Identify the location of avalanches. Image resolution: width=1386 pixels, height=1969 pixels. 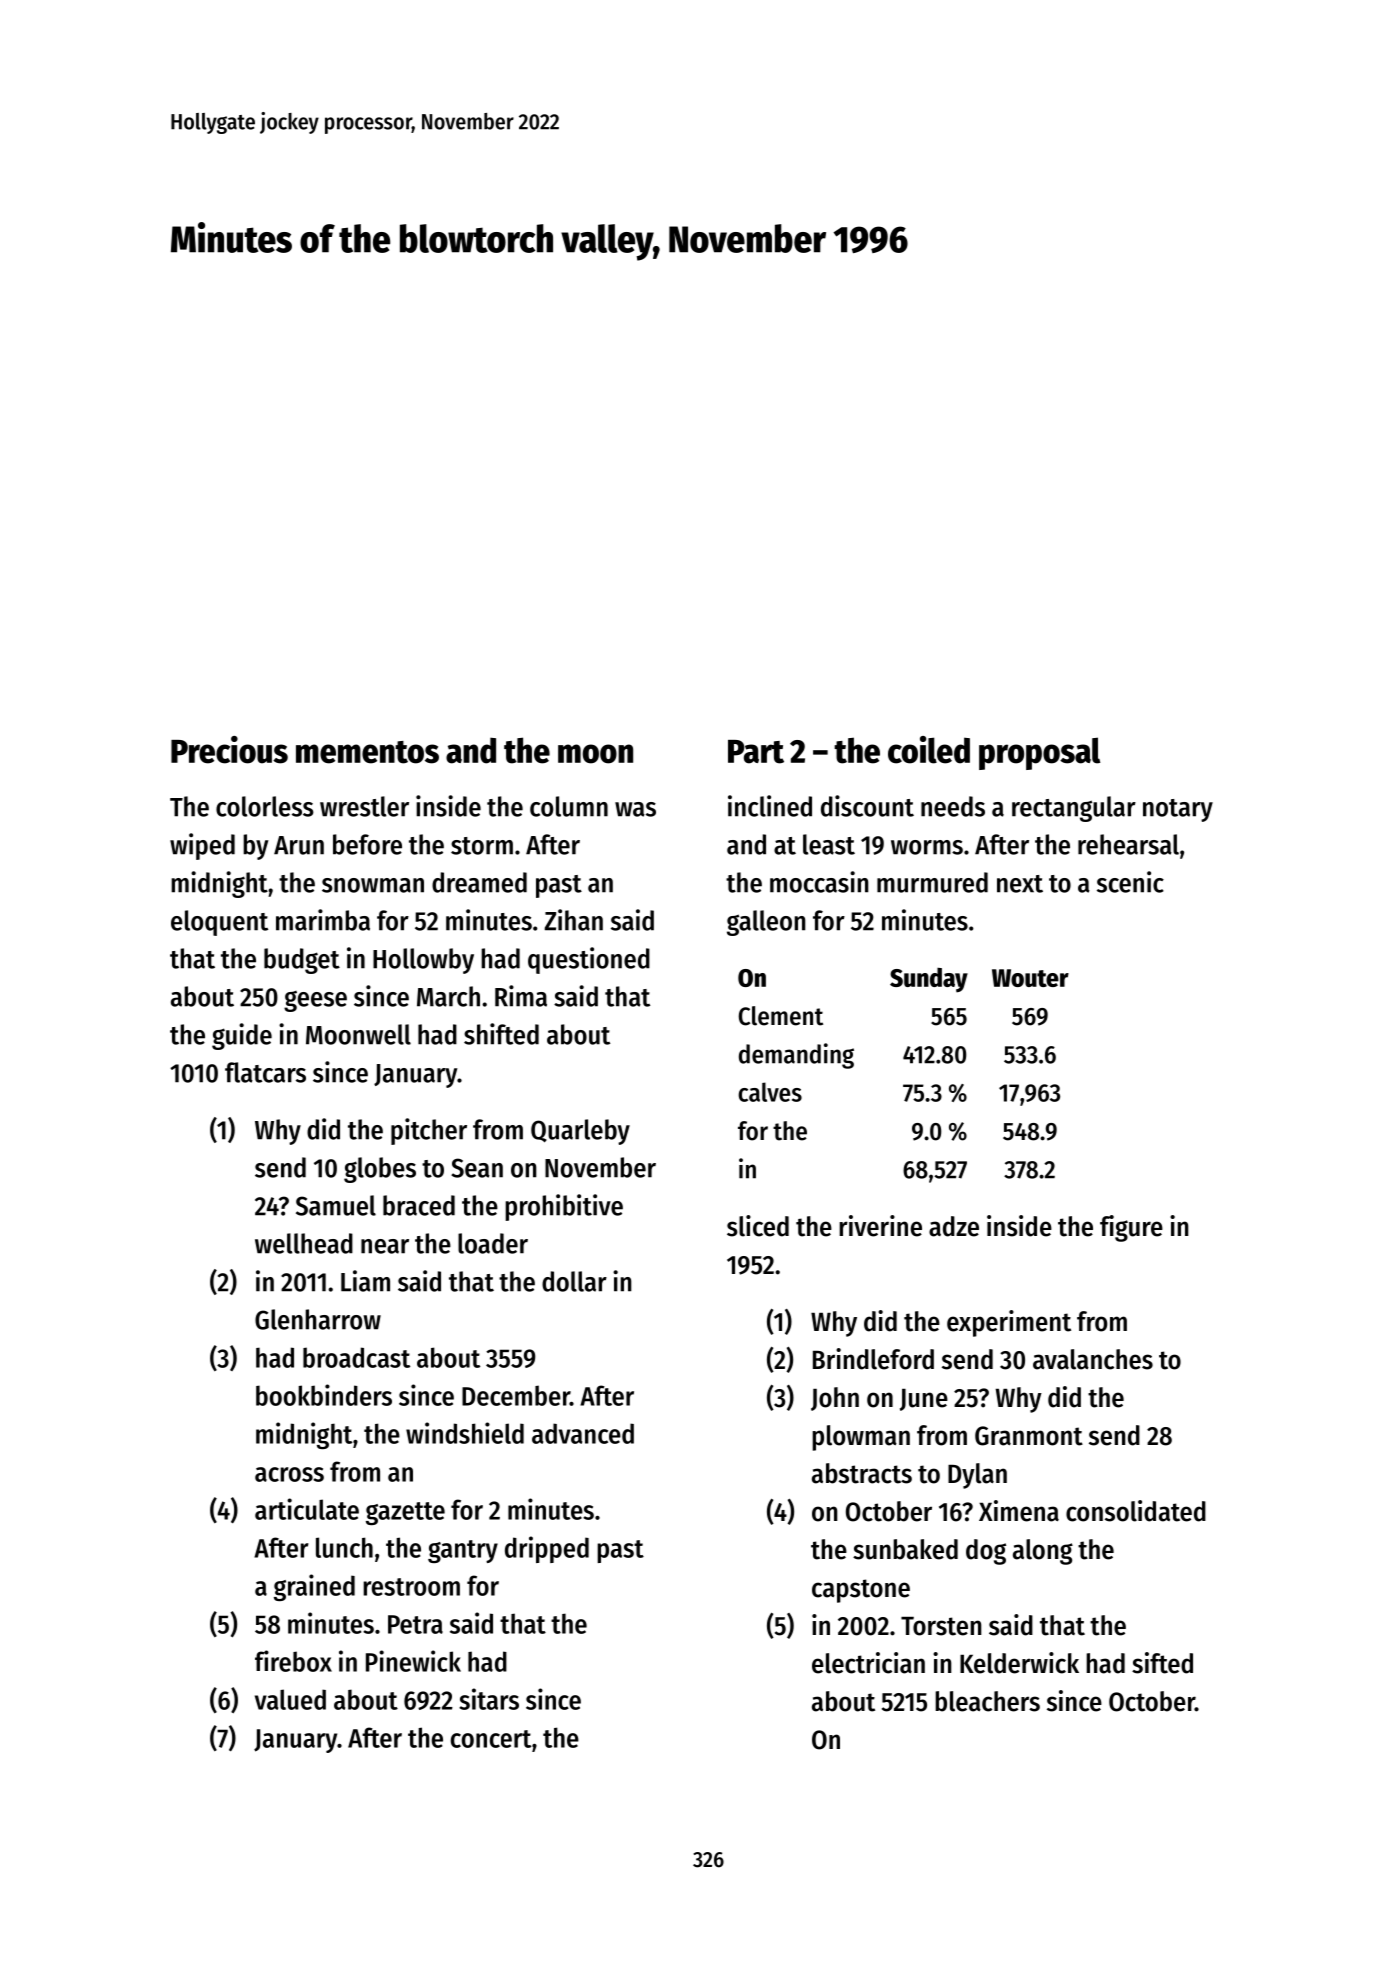
(1093, 1359).
